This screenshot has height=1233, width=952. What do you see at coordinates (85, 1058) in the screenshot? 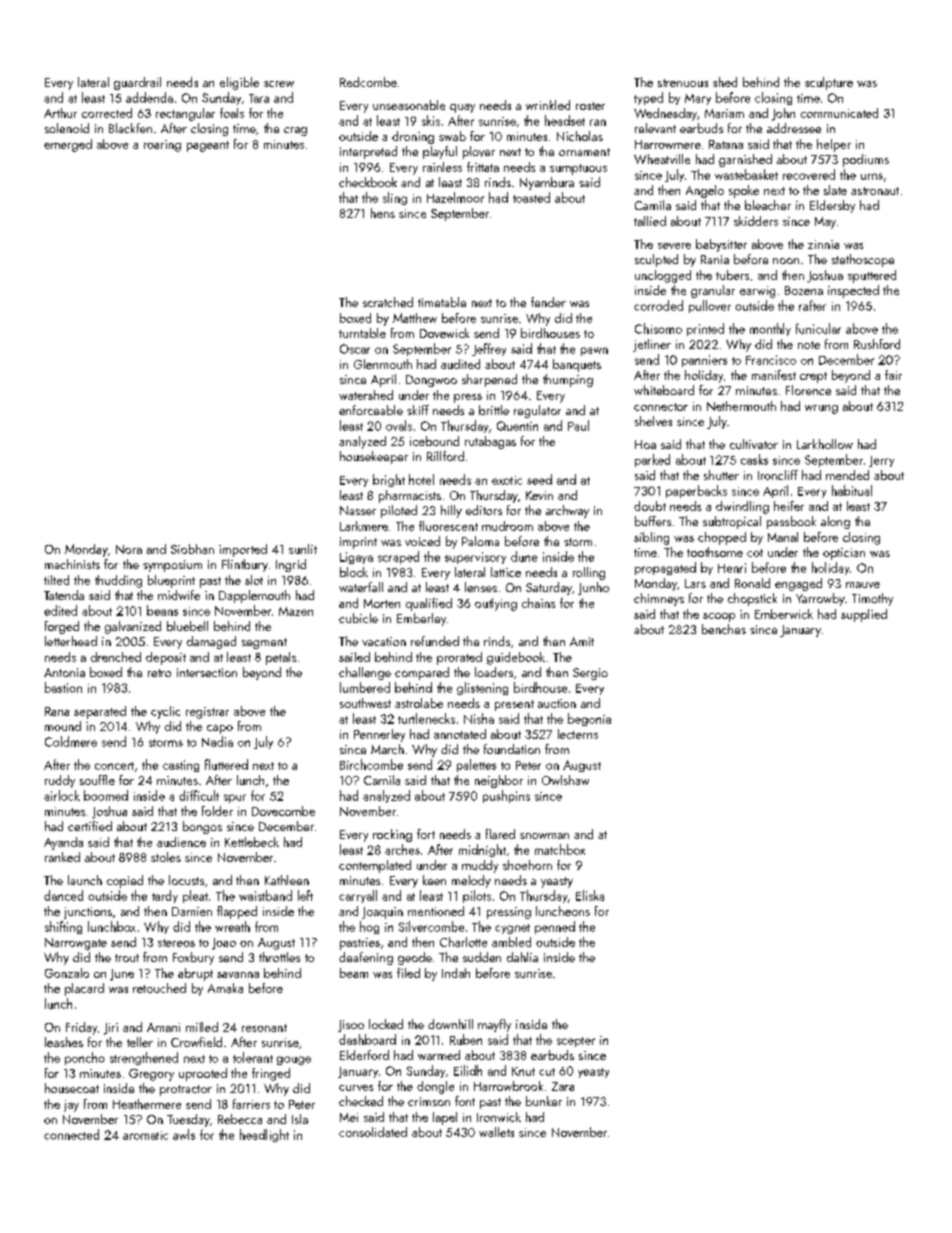
I see `poncho` at bounding box center [85, 1058].
